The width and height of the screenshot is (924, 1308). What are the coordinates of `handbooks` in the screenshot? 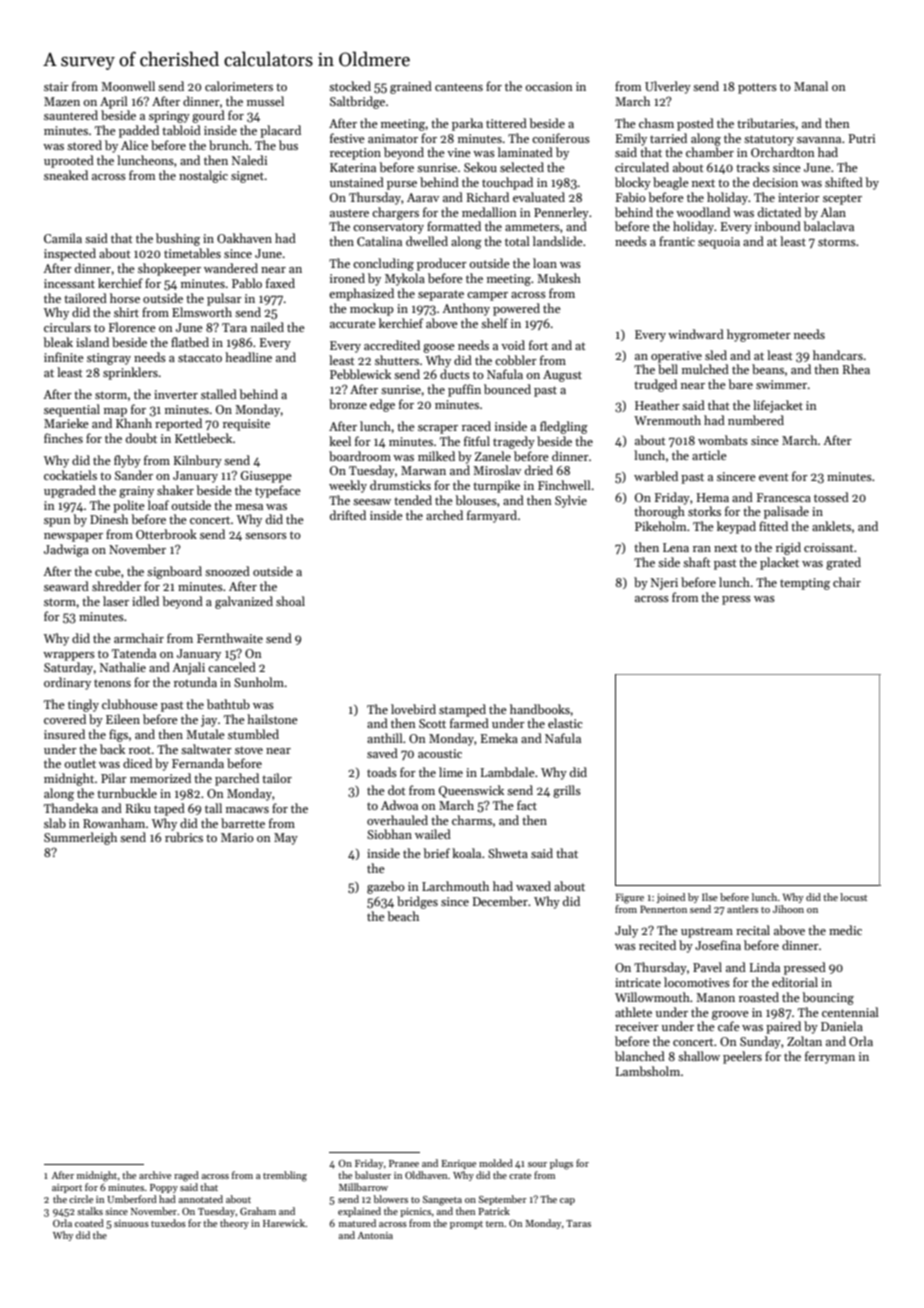 It's located at (540, 709).
